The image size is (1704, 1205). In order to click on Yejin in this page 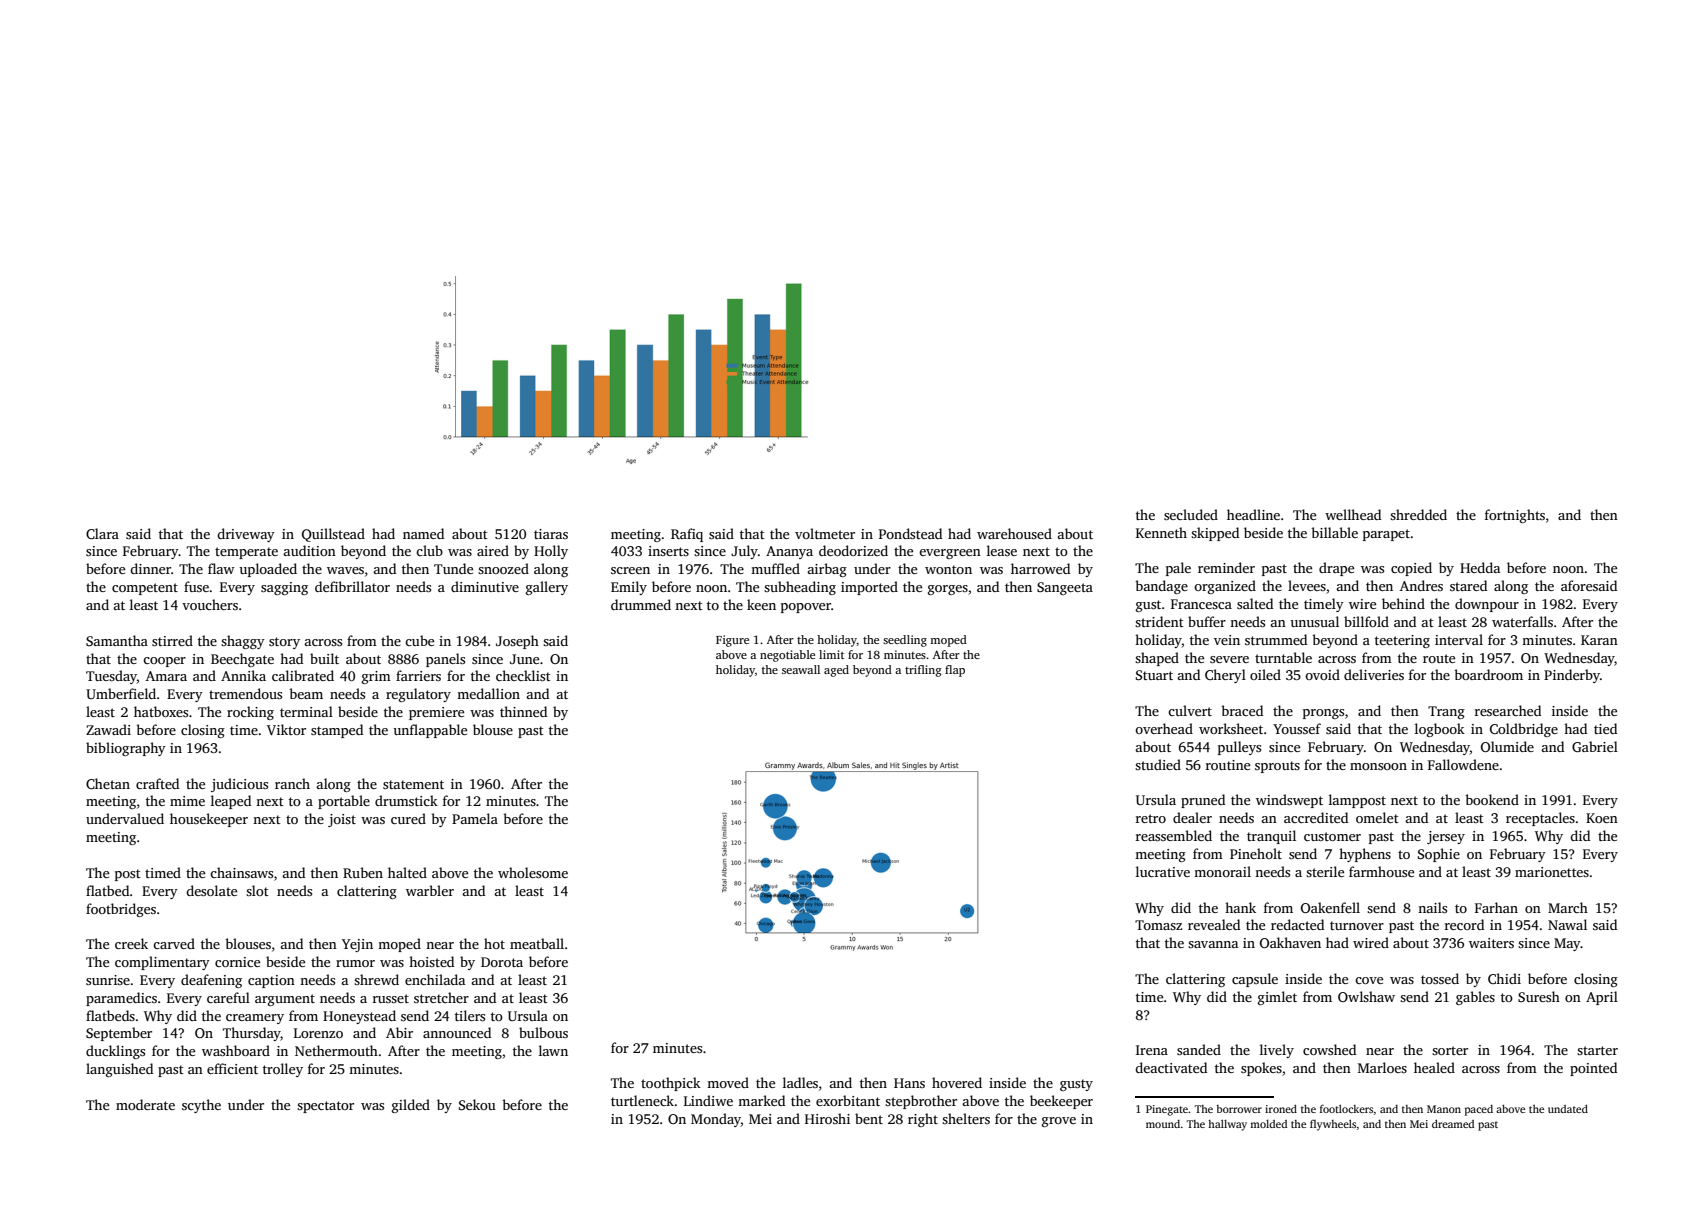, I will do `click(357, 945)`.
